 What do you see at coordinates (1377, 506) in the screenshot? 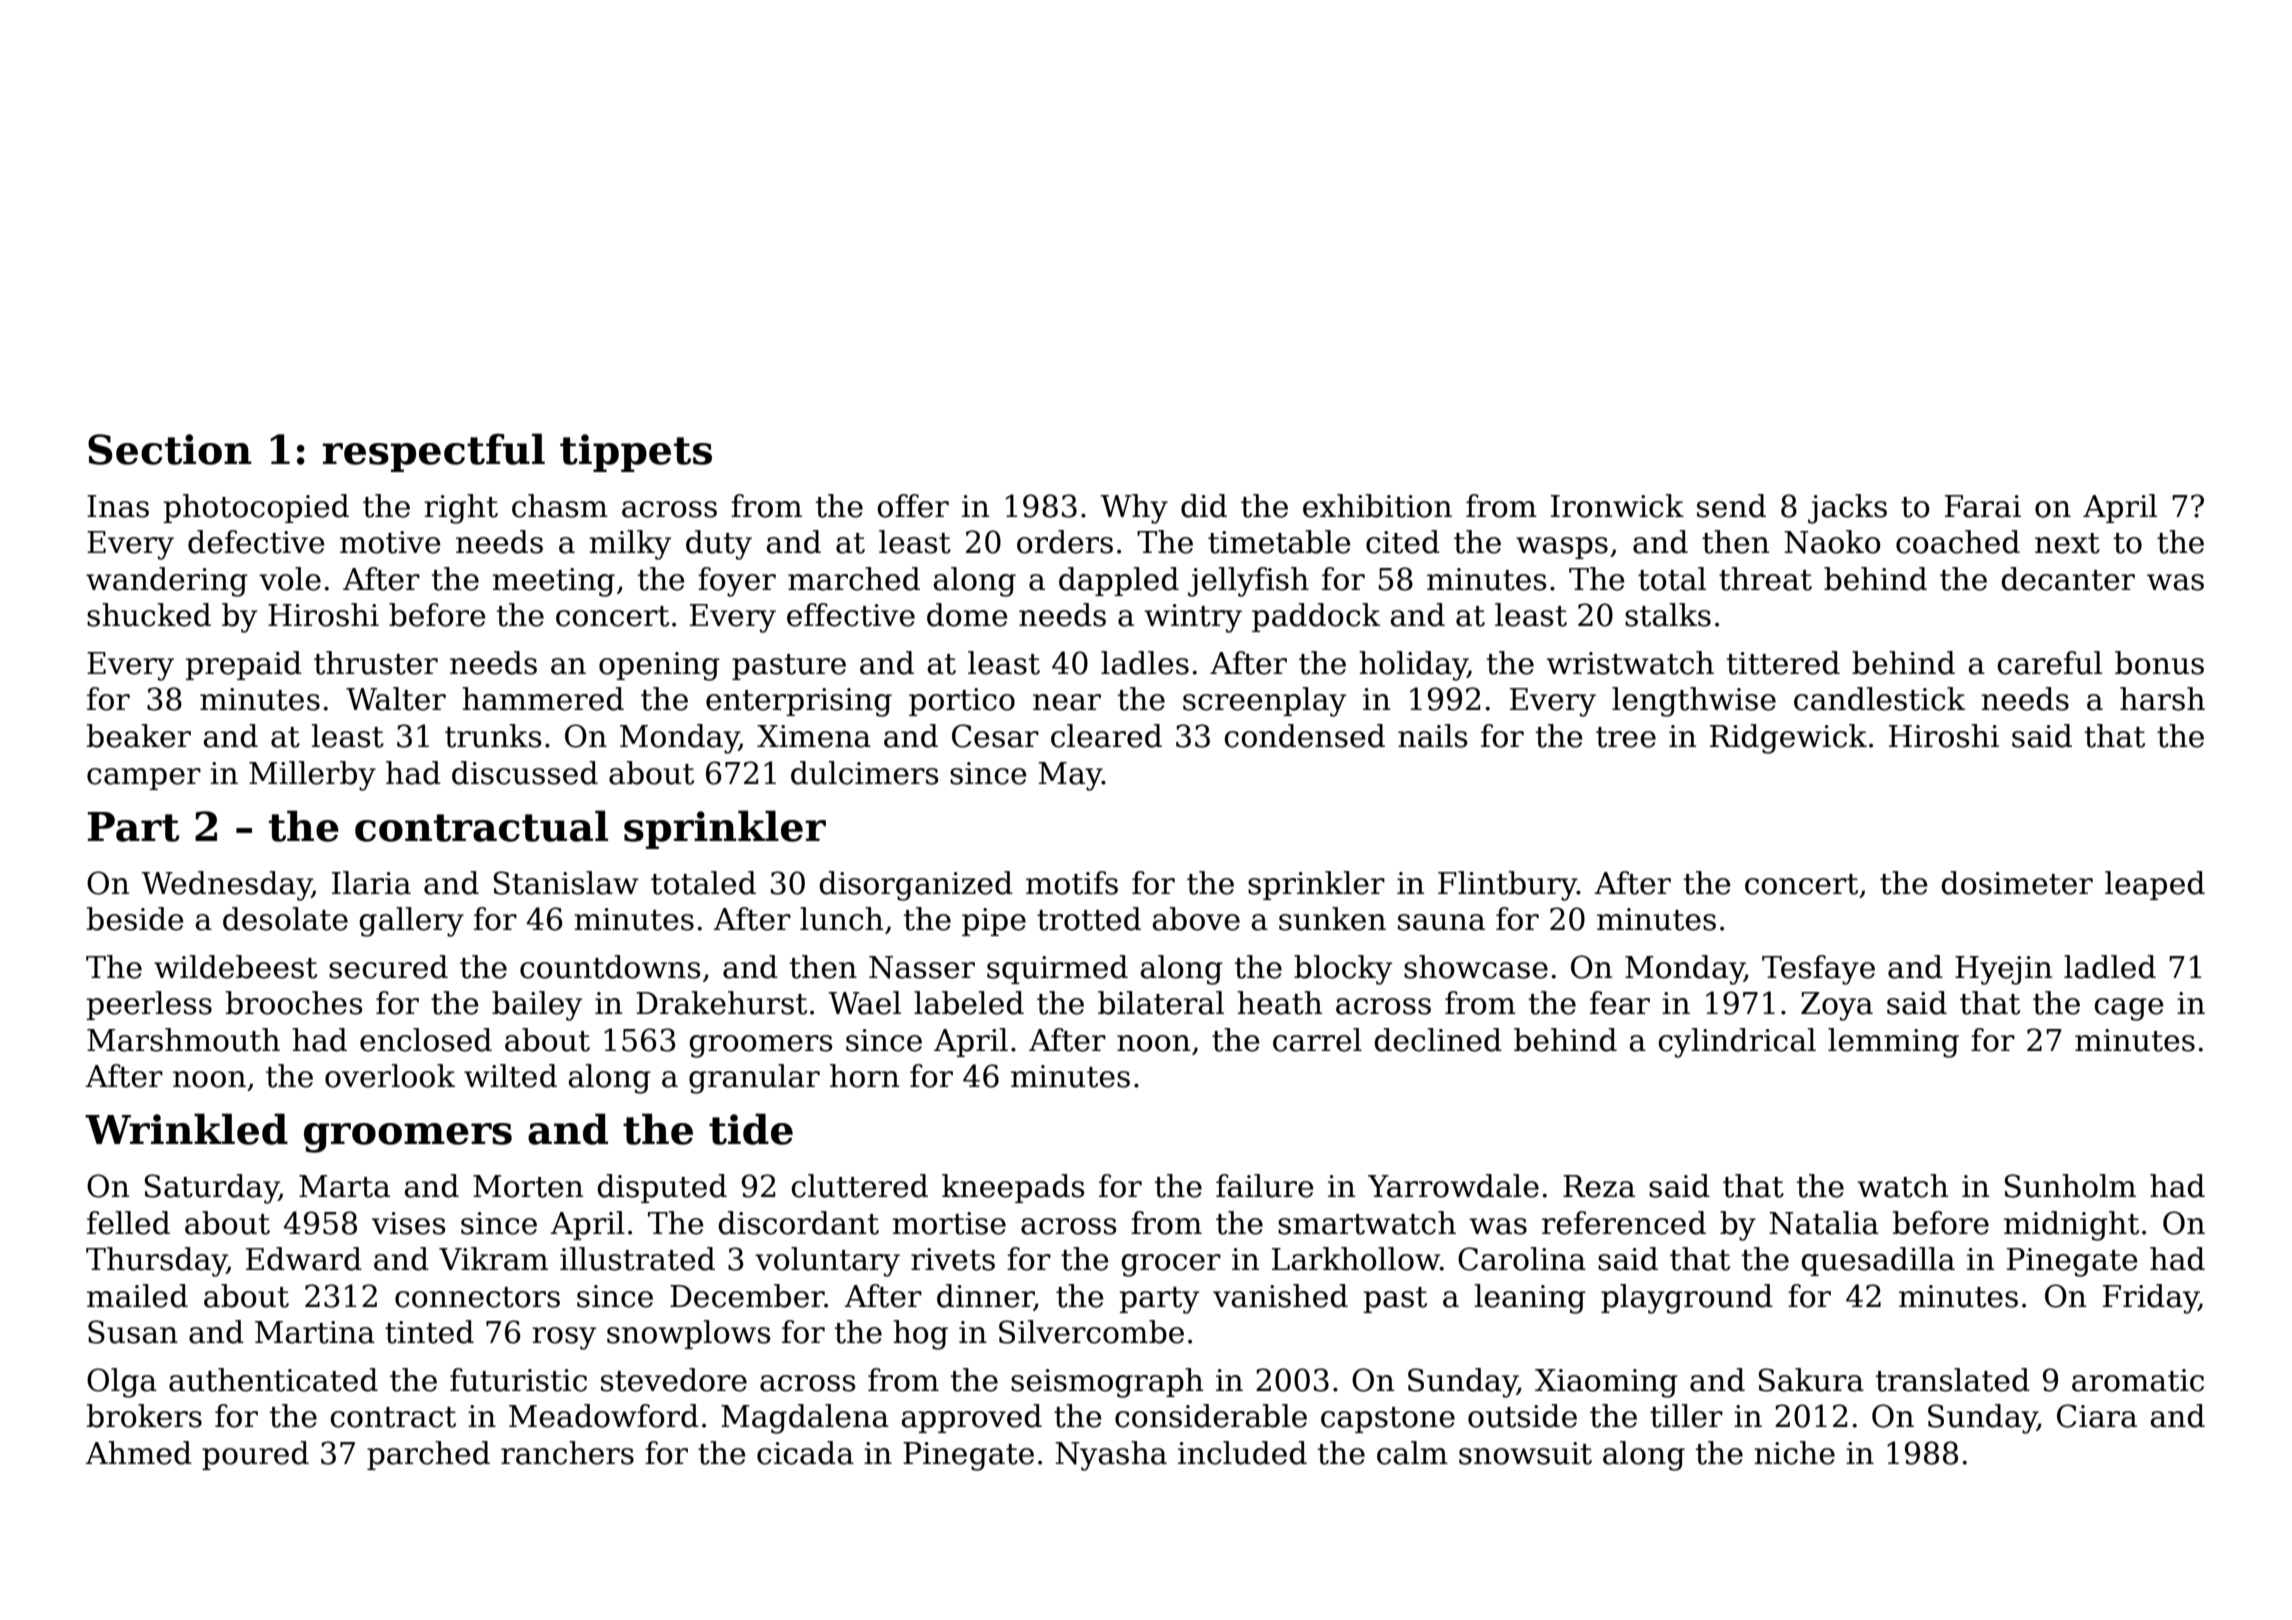
I see `exhibition` at bounding box center [1377, 506].
